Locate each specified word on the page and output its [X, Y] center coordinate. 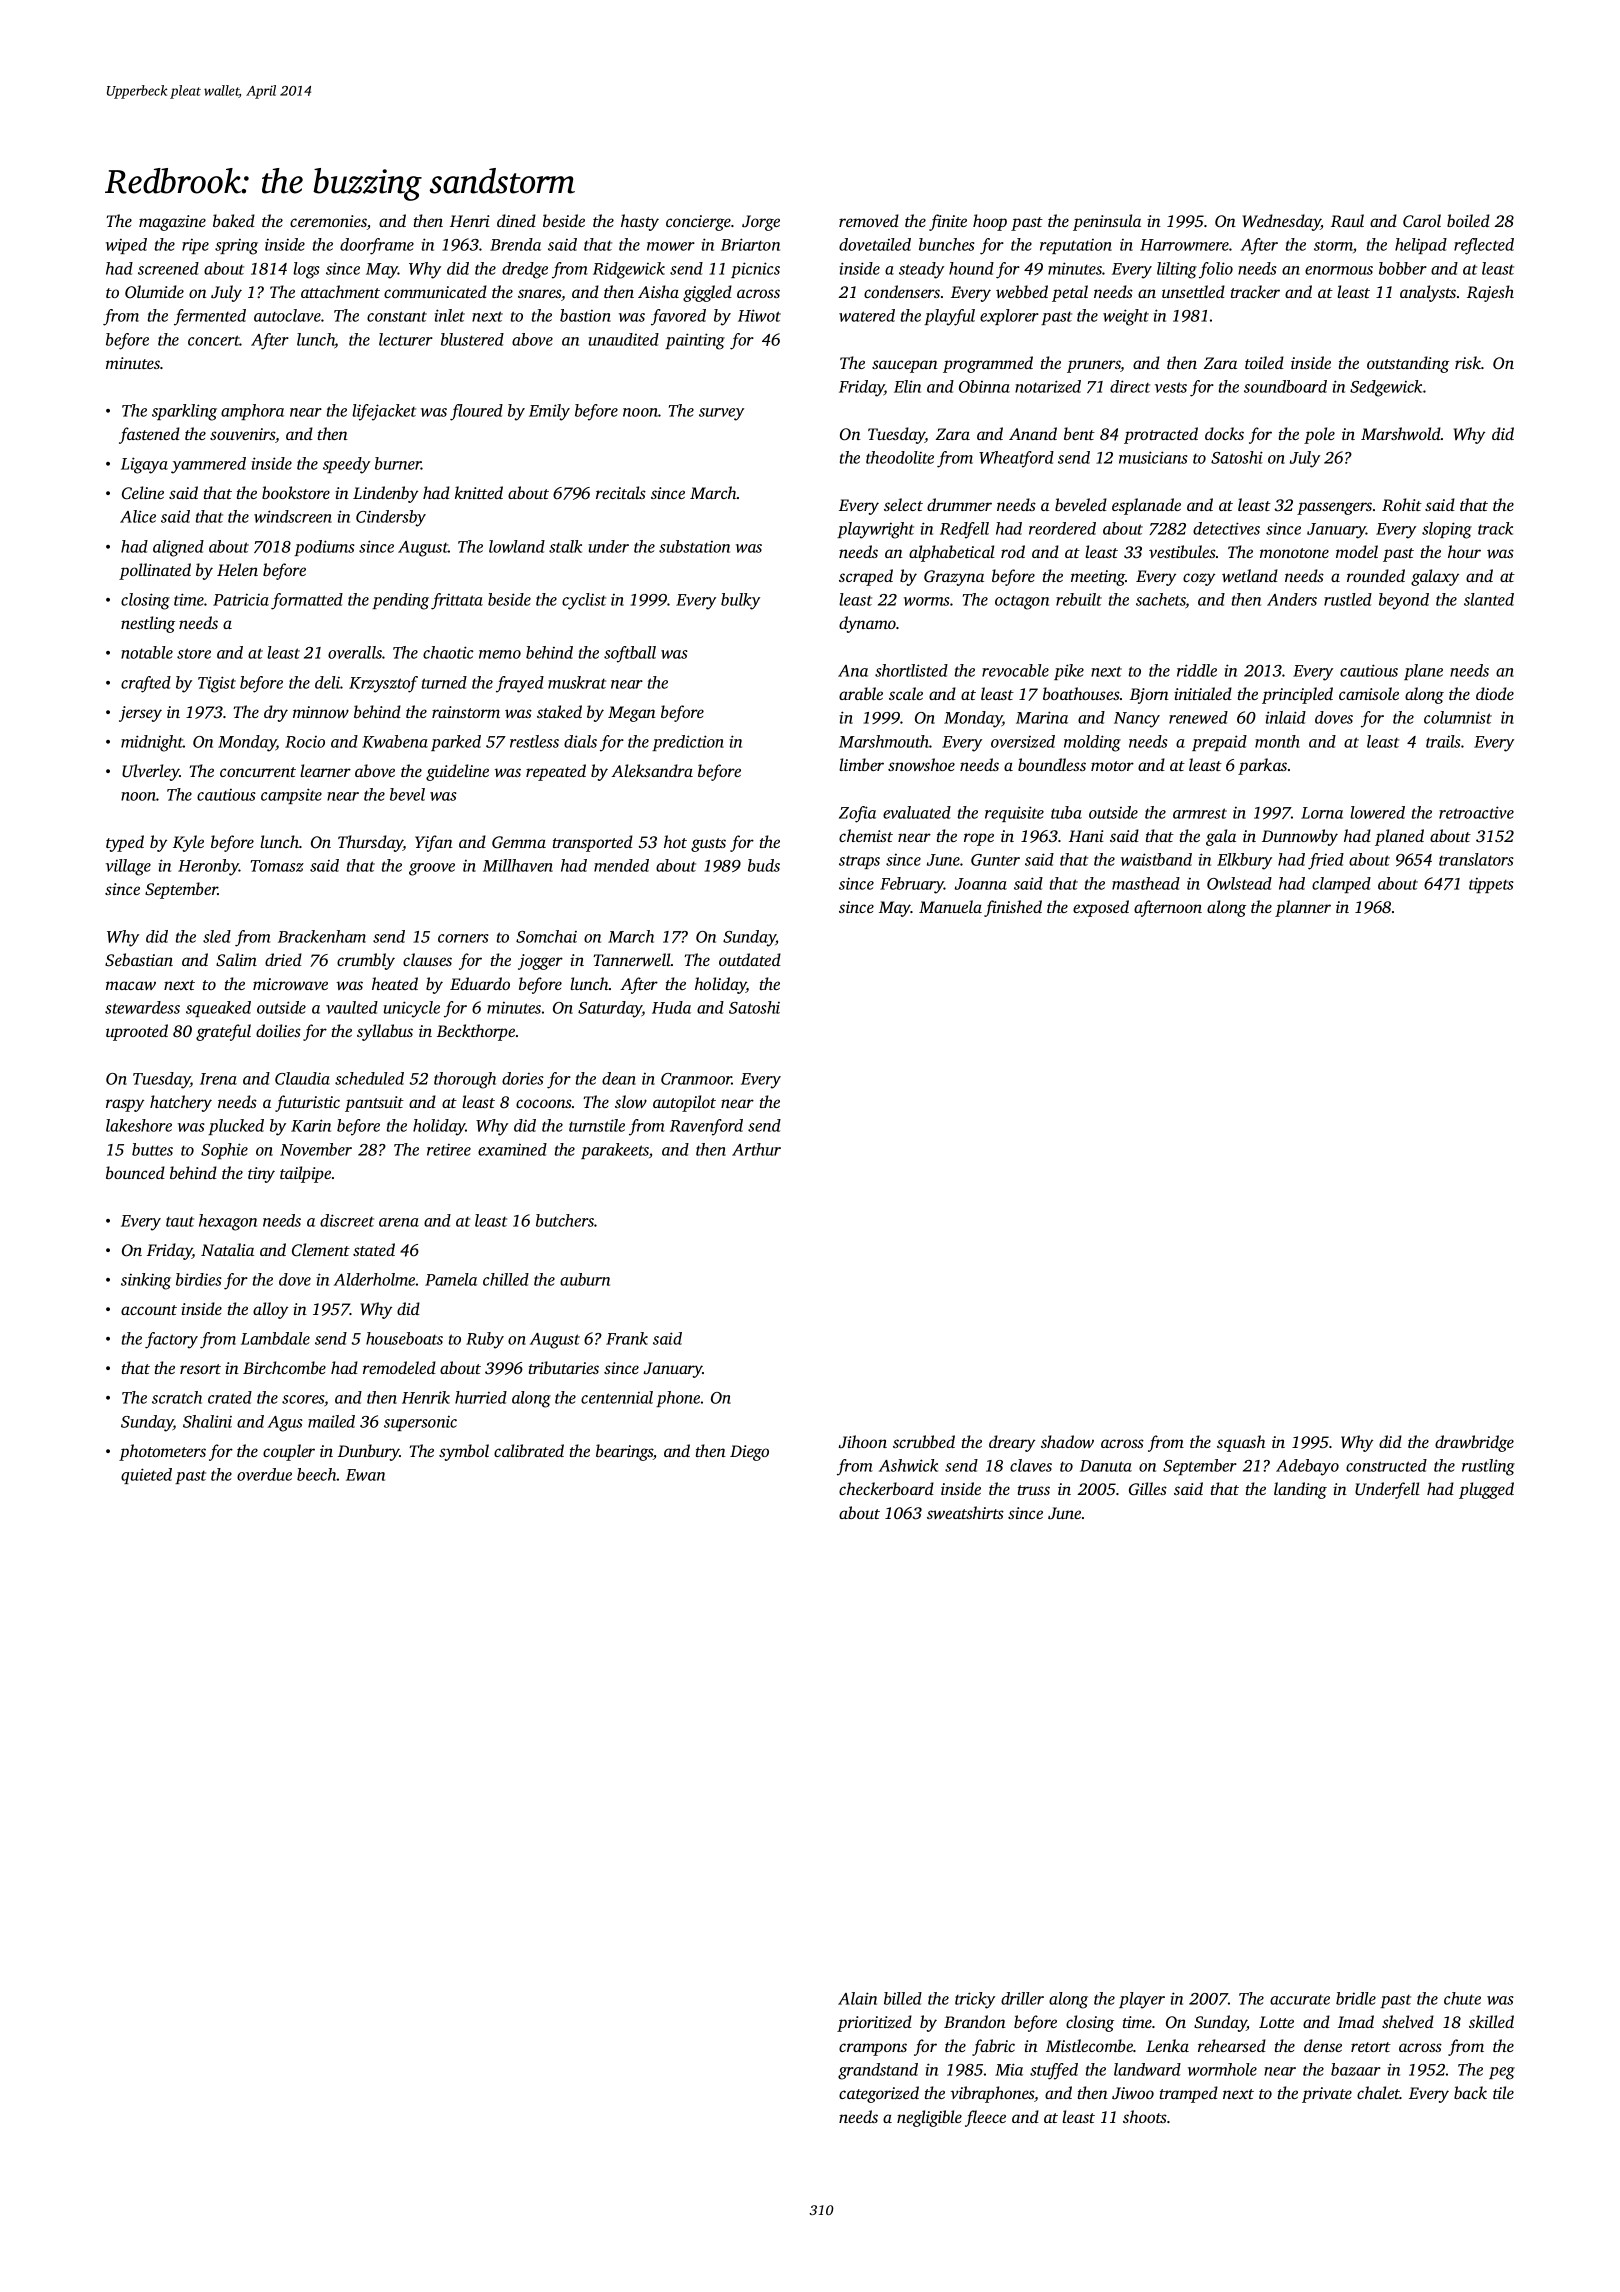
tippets [1491, 885]
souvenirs [242, 434]
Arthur [756, 1149]
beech [317, 1474]
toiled [1264, 362]
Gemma [519, 842]
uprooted [137, 1032]
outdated [750, 959]
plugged [1486, 1490]
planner [1303, 908]
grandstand [878, 2071]
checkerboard [886, 1488]
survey [721, 414]
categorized [879, 2094]
